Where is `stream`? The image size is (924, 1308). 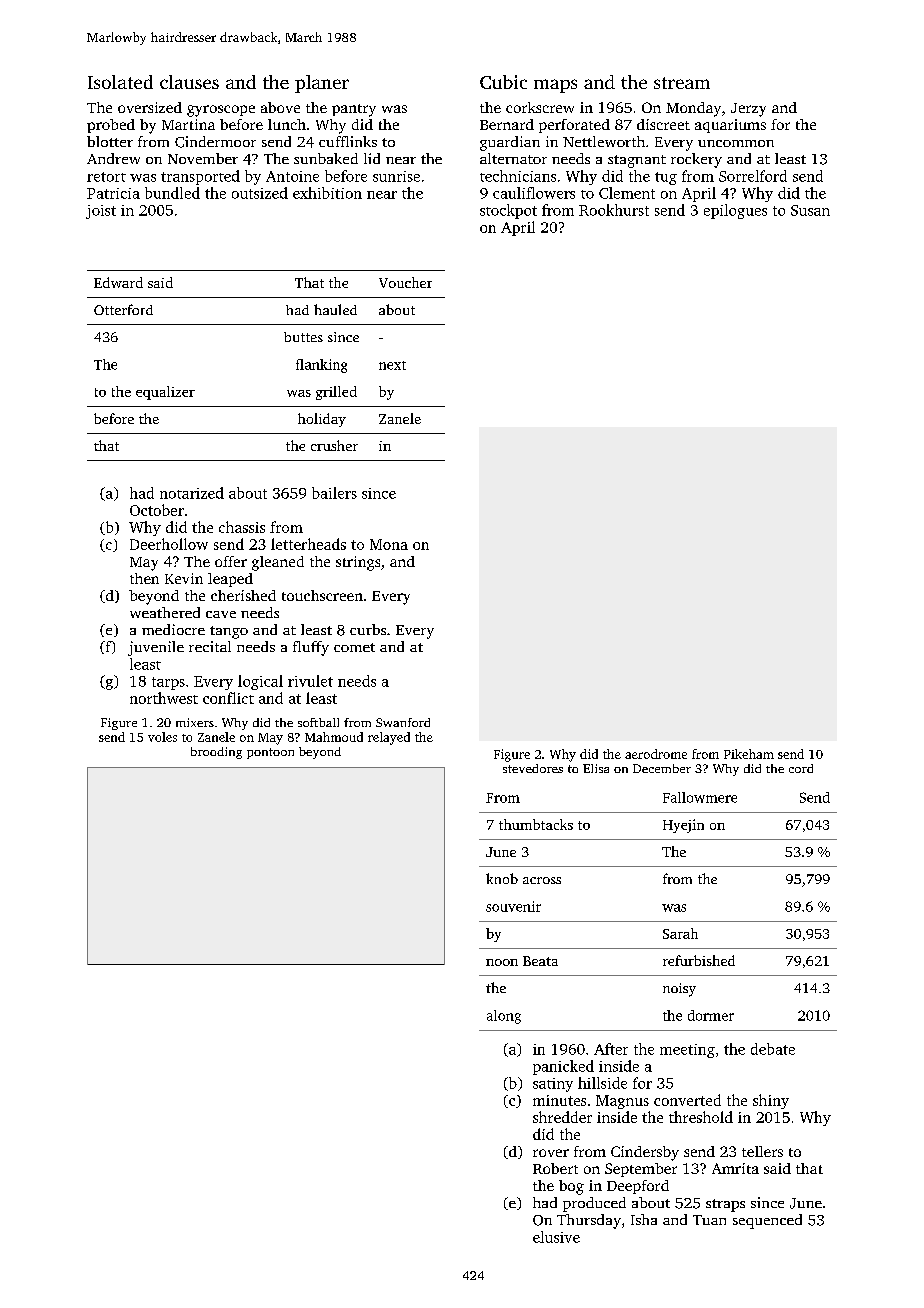 stream is located at coordinates (682, 83).
